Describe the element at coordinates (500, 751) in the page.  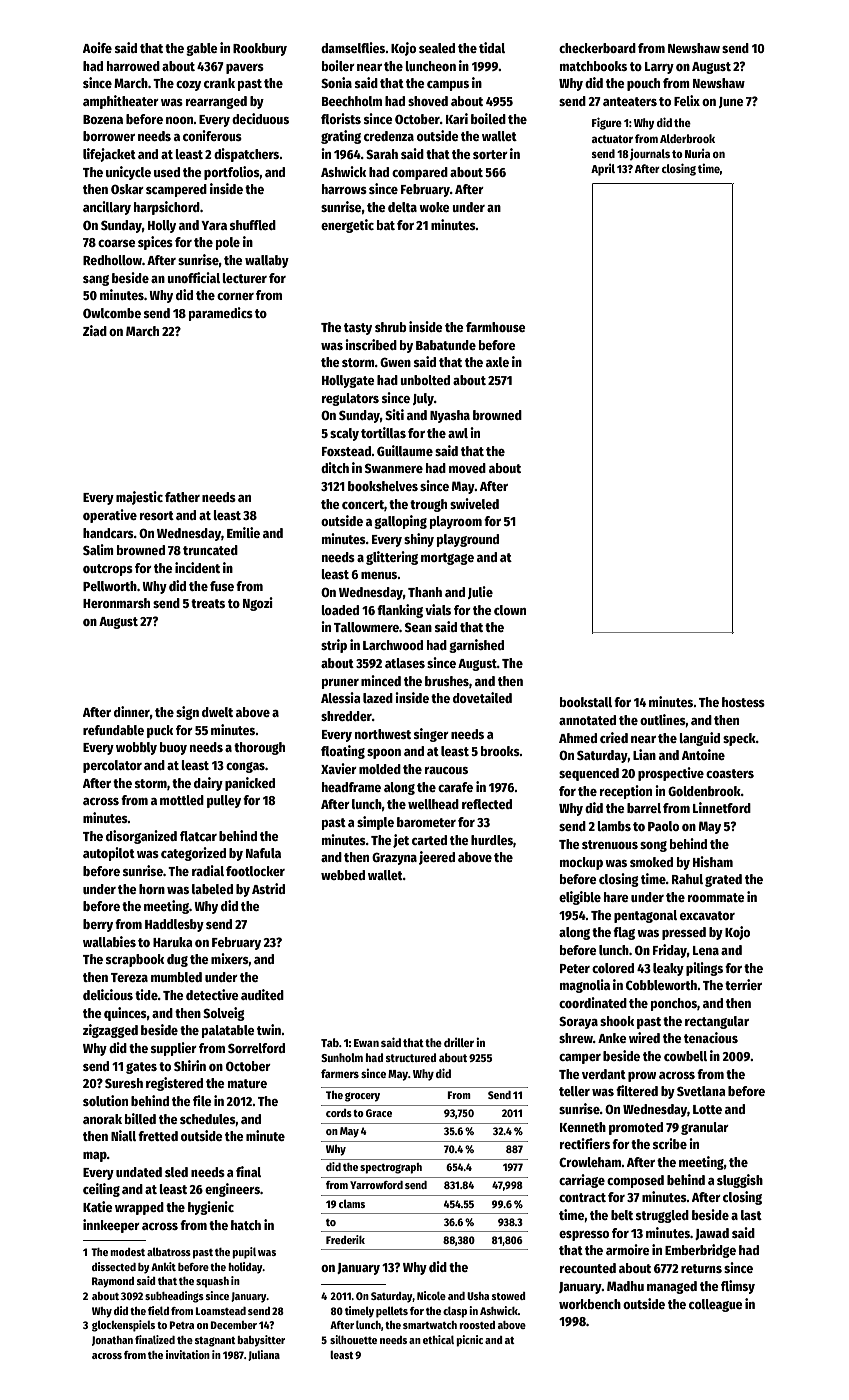
I see `brooks` at that location.
